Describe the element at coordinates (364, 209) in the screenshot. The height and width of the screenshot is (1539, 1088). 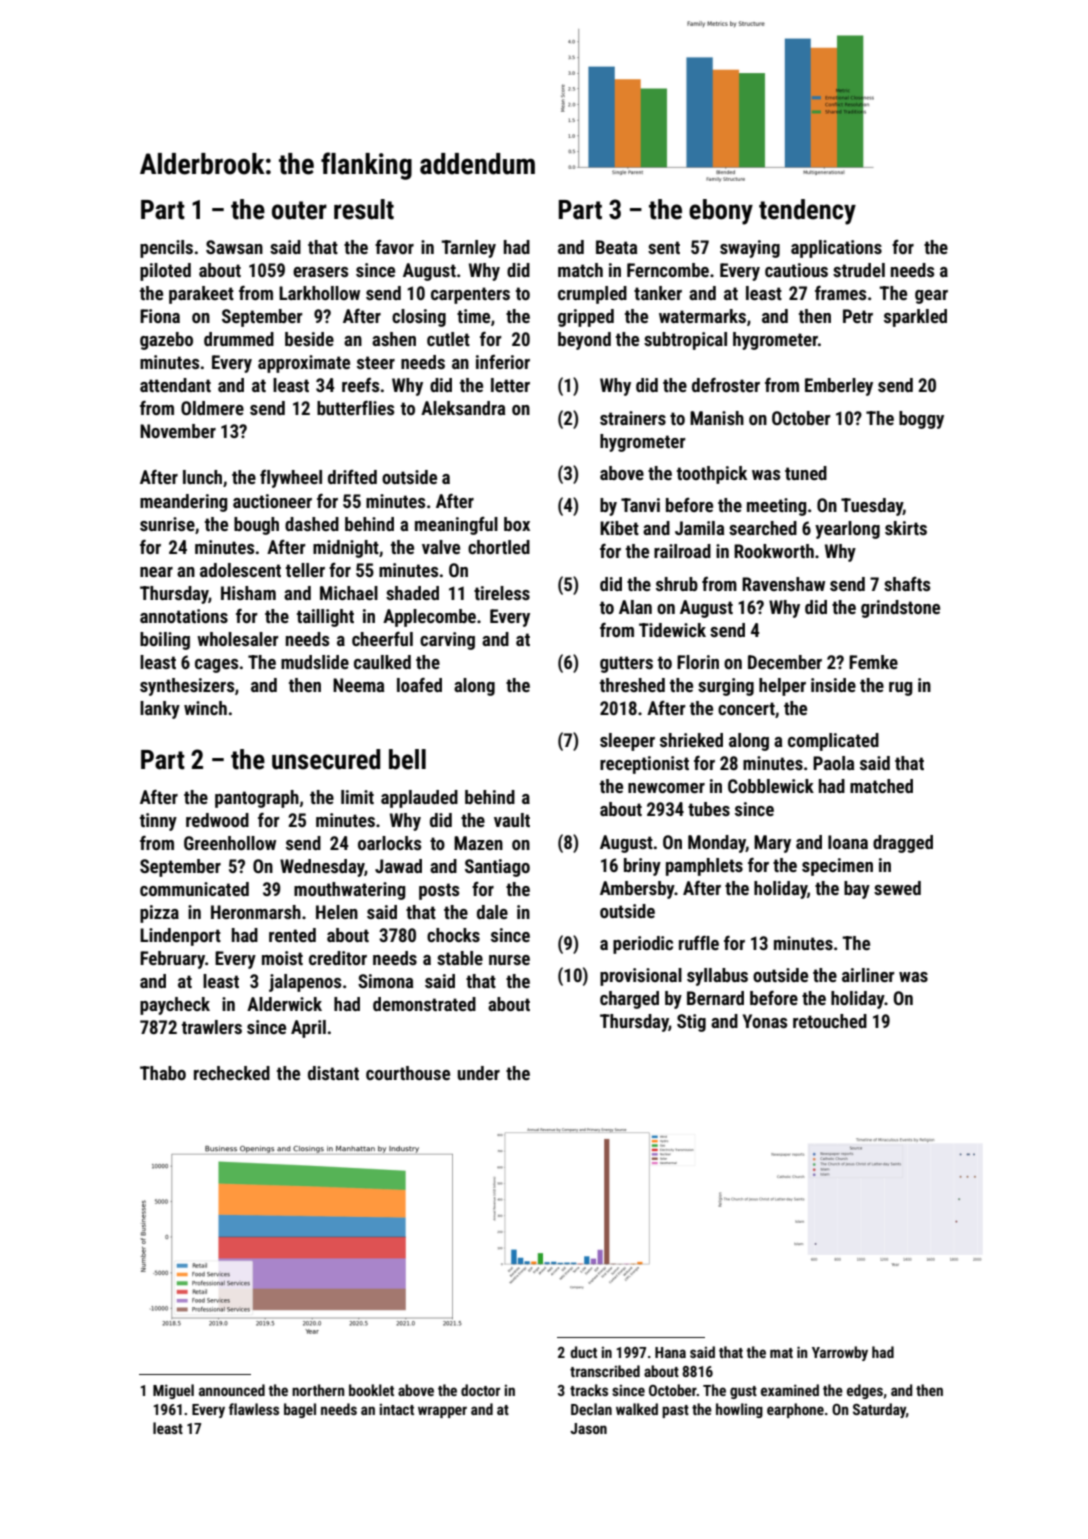
I see `result` at that location.
